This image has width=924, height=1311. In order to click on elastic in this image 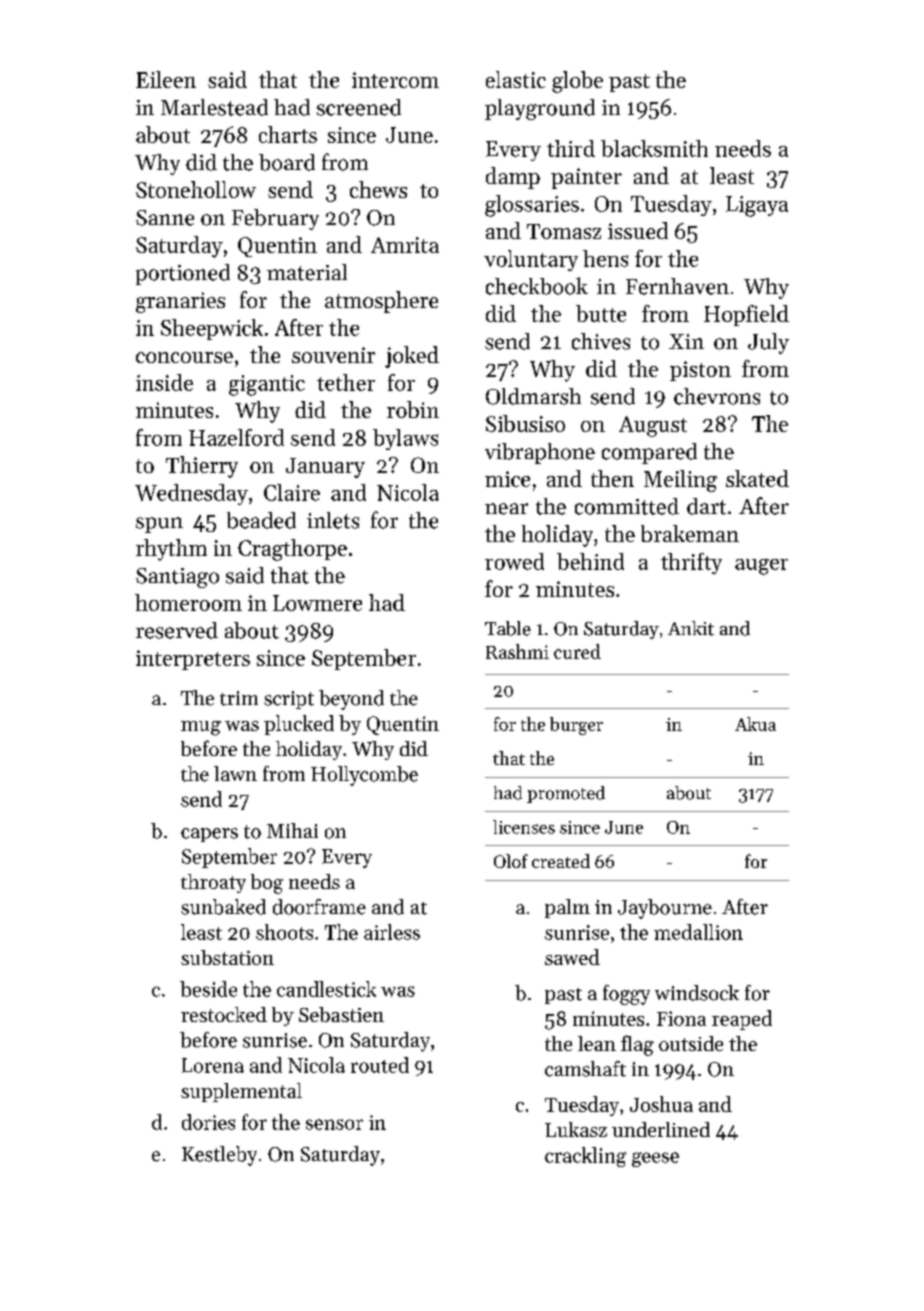, I will do `click(516, 79)`.
